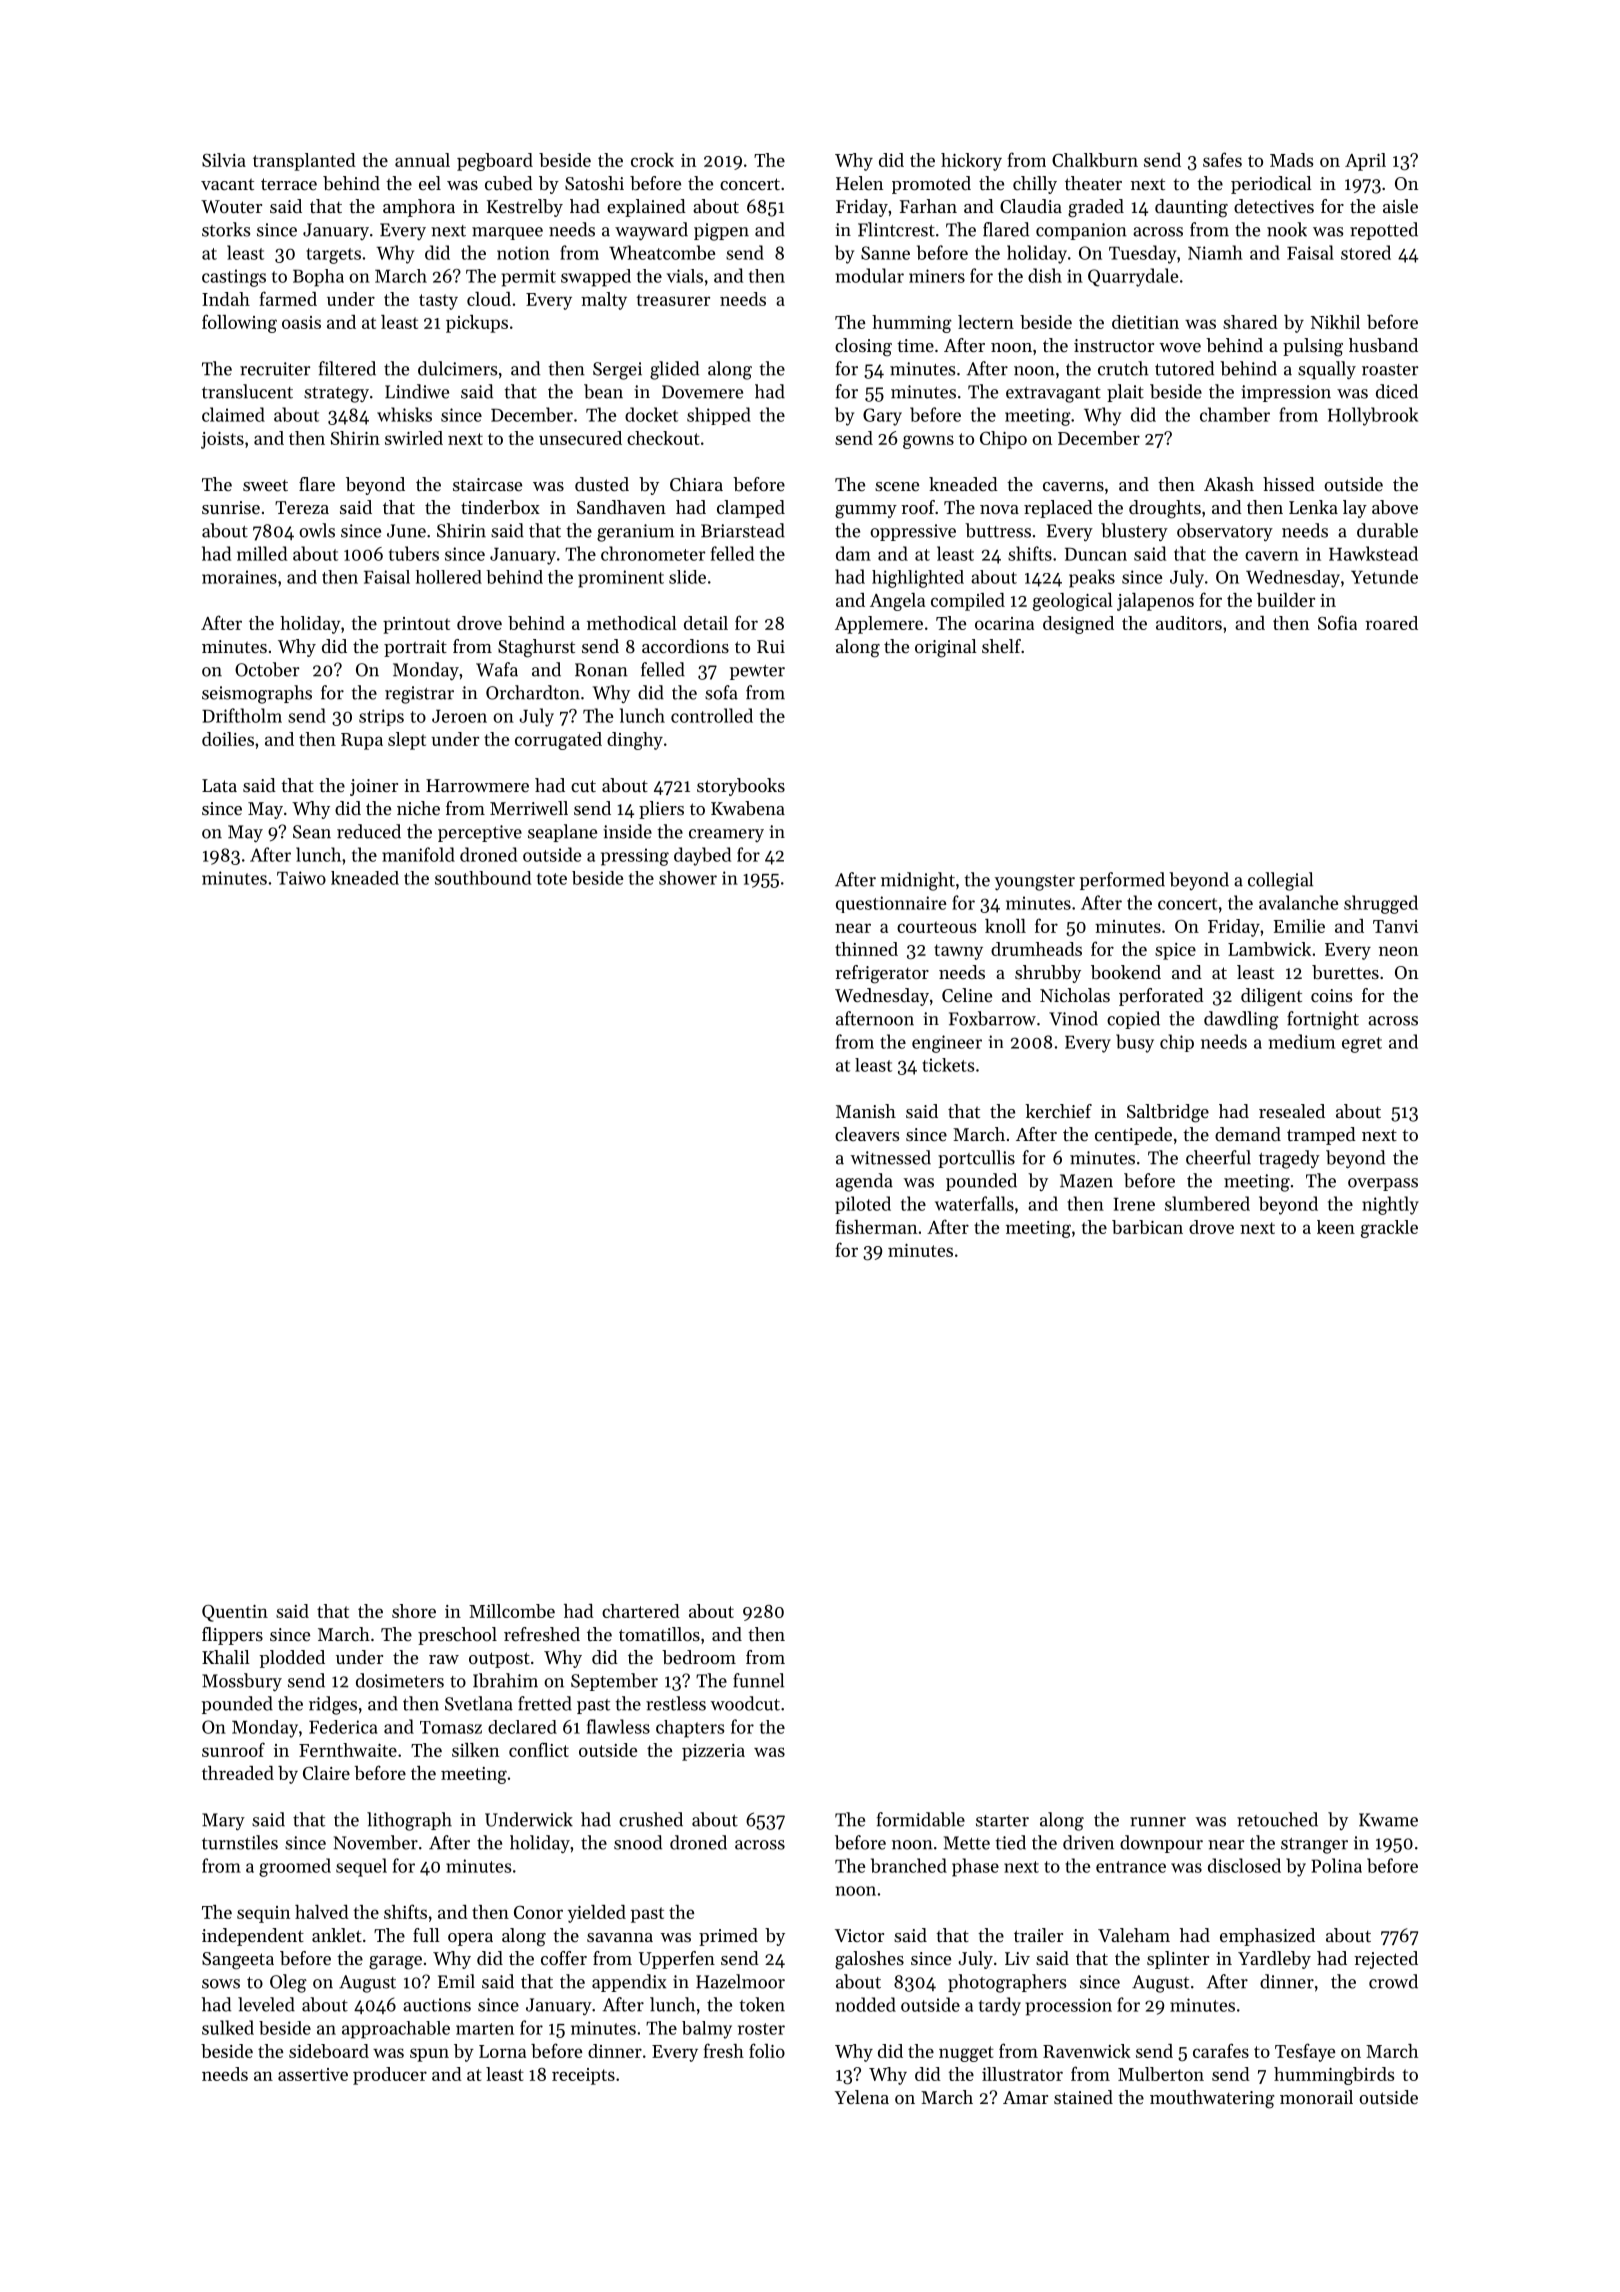  What do you see at coordinates (1122, 881) in the document?
I see `performed` at bounding box center [1122, 881].
